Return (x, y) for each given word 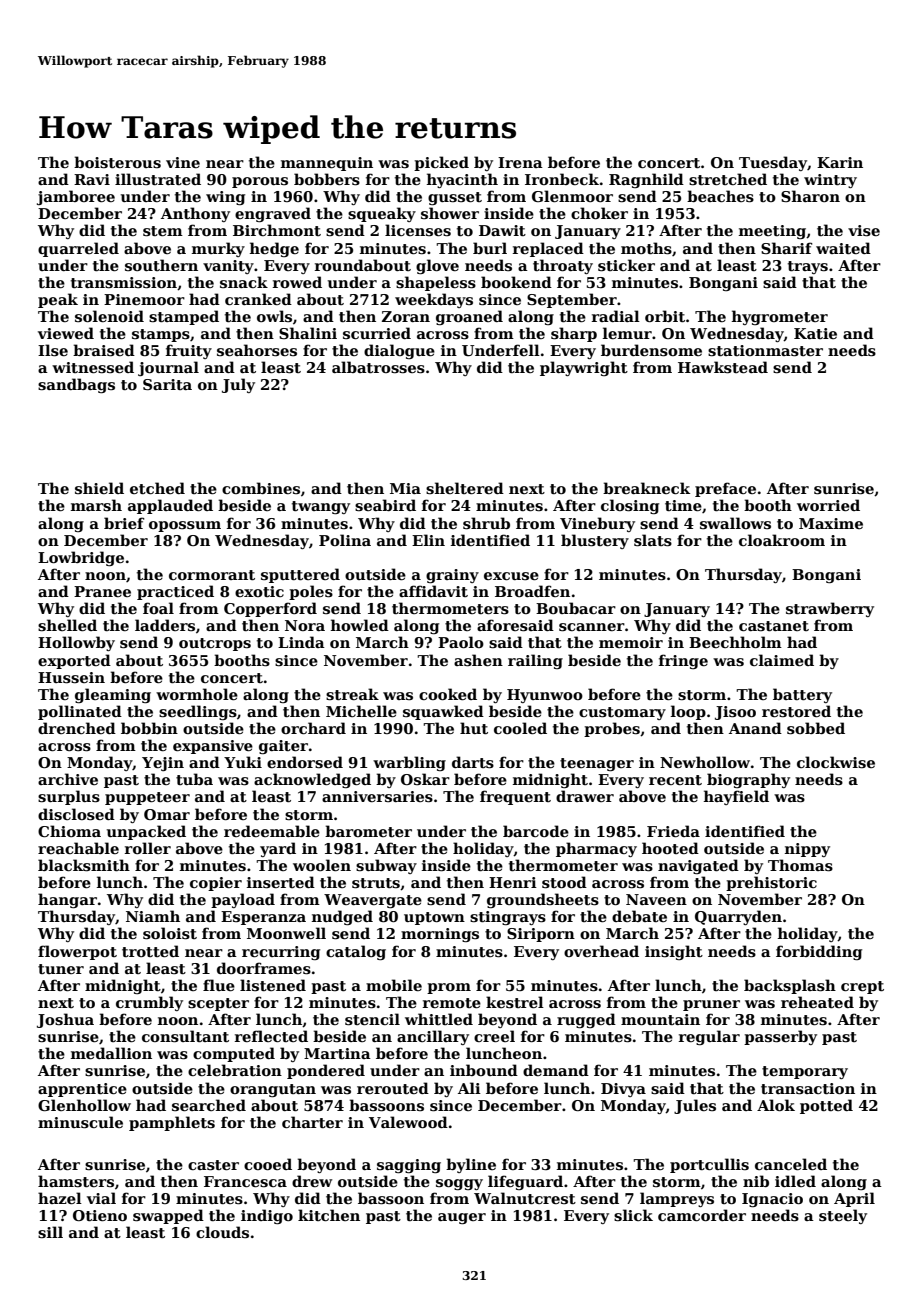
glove (437, 266)
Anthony (195, 214)
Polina (345, 540)
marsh (96, 505)
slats (653, 540)
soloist (170, 933)
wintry (830, 181)
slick (633, 1215)
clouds (222, 1232)
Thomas (800, 865)
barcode (536, 831)
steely (843, 1216)
